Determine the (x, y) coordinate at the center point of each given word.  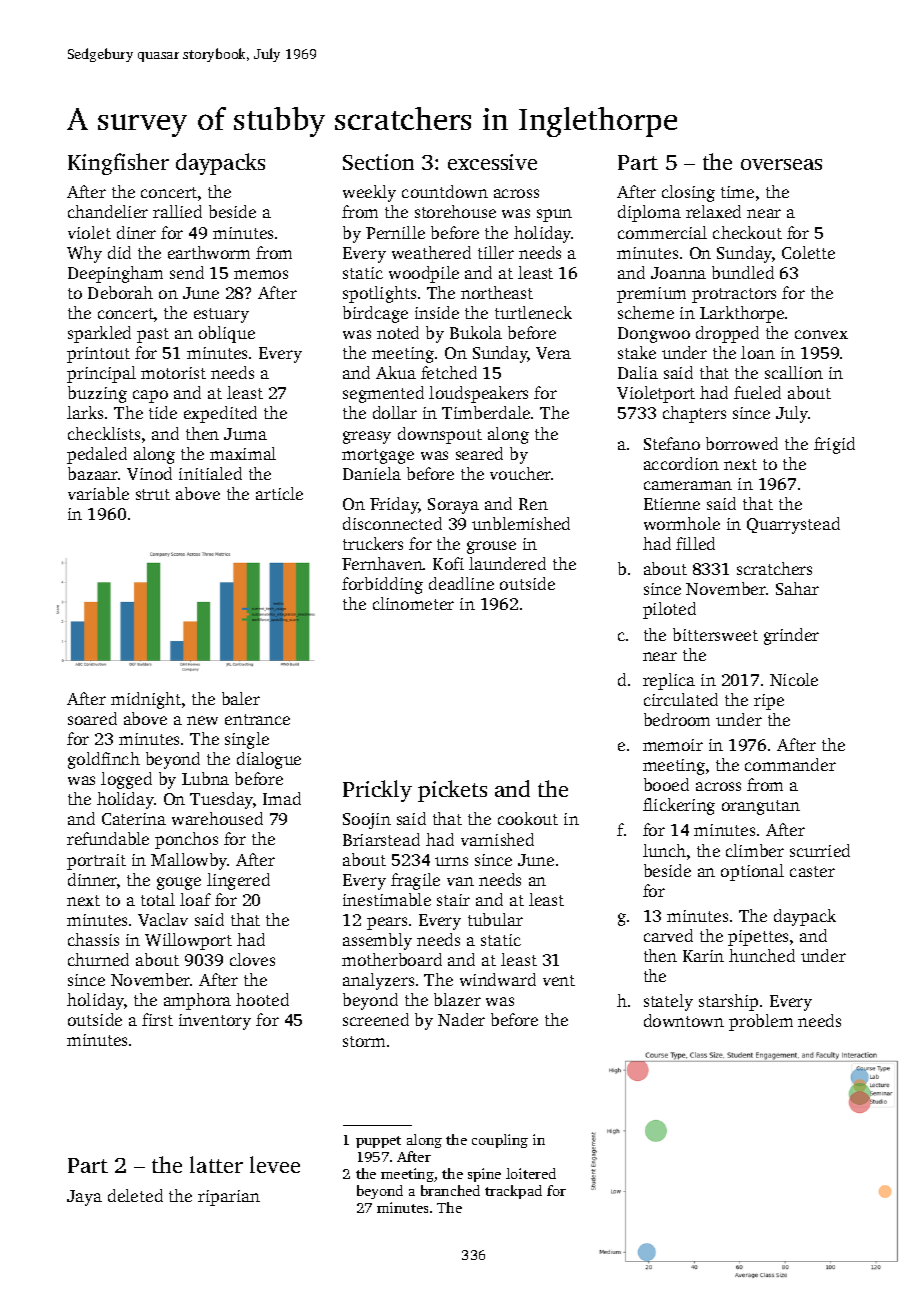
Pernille (395, 232)
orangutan (761, 807)
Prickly (377, 791)
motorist (173, 373)
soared (92, 718)
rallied (177, 211)
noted (398, 332)
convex (821, 334)
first (157, 1019)
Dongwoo (654, 335)
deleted (135, 1195)
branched (450, 1190)
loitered (531, 1173)
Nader (461, 1019)
